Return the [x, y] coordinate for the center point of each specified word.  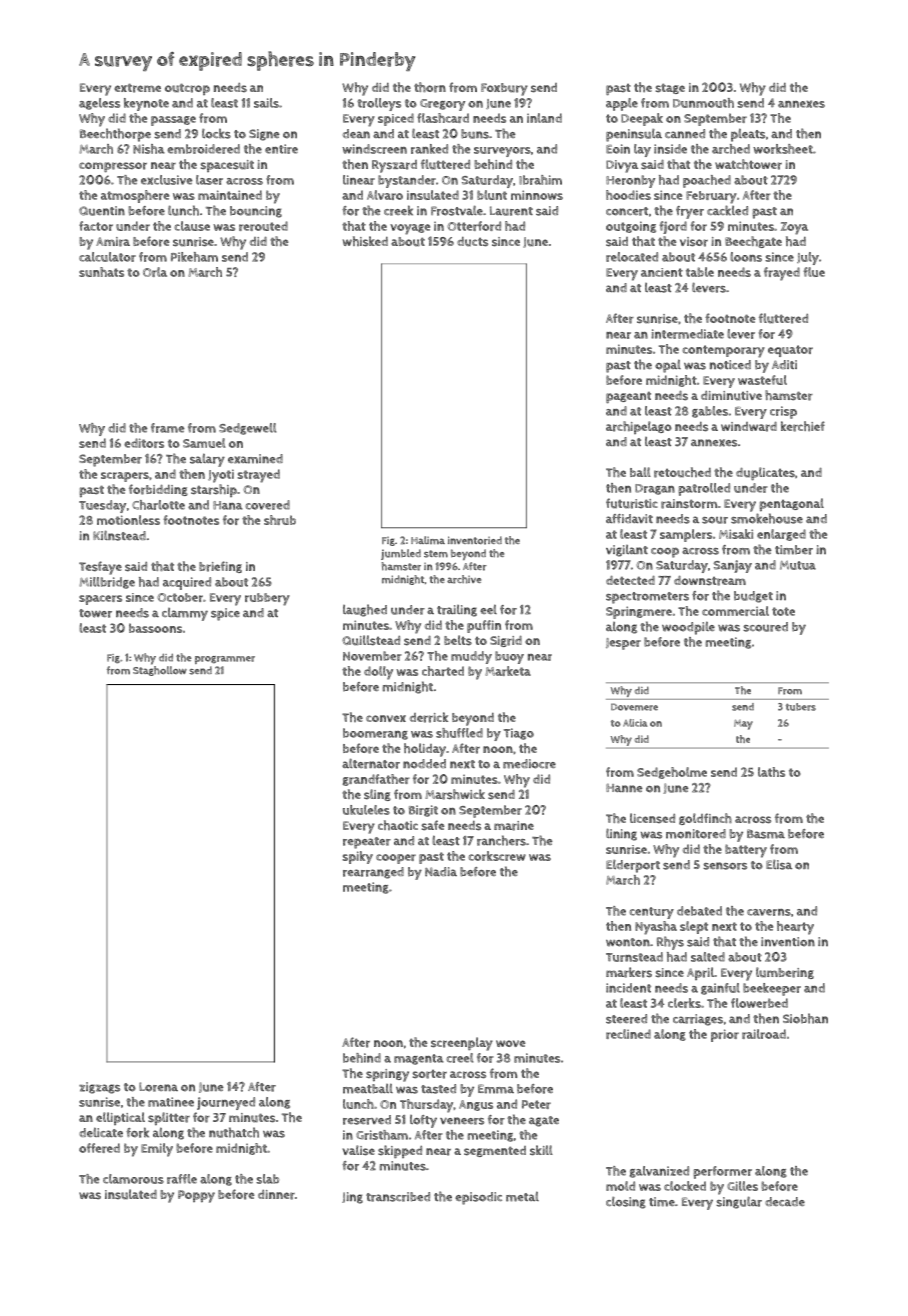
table [700, 272]
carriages [698, 1020]
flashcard [443, 118]
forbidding [158, 490]
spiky [358, 857]
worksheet [783, 149]
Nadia [441, 872]
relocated [632, 257]
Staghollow [160, 671]
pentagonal [791, 505]
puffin [484, 626]
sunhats [101, 272]
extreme [137, 88]
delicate [101, 1132]
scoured [765, 627]
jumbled [401, 554]
